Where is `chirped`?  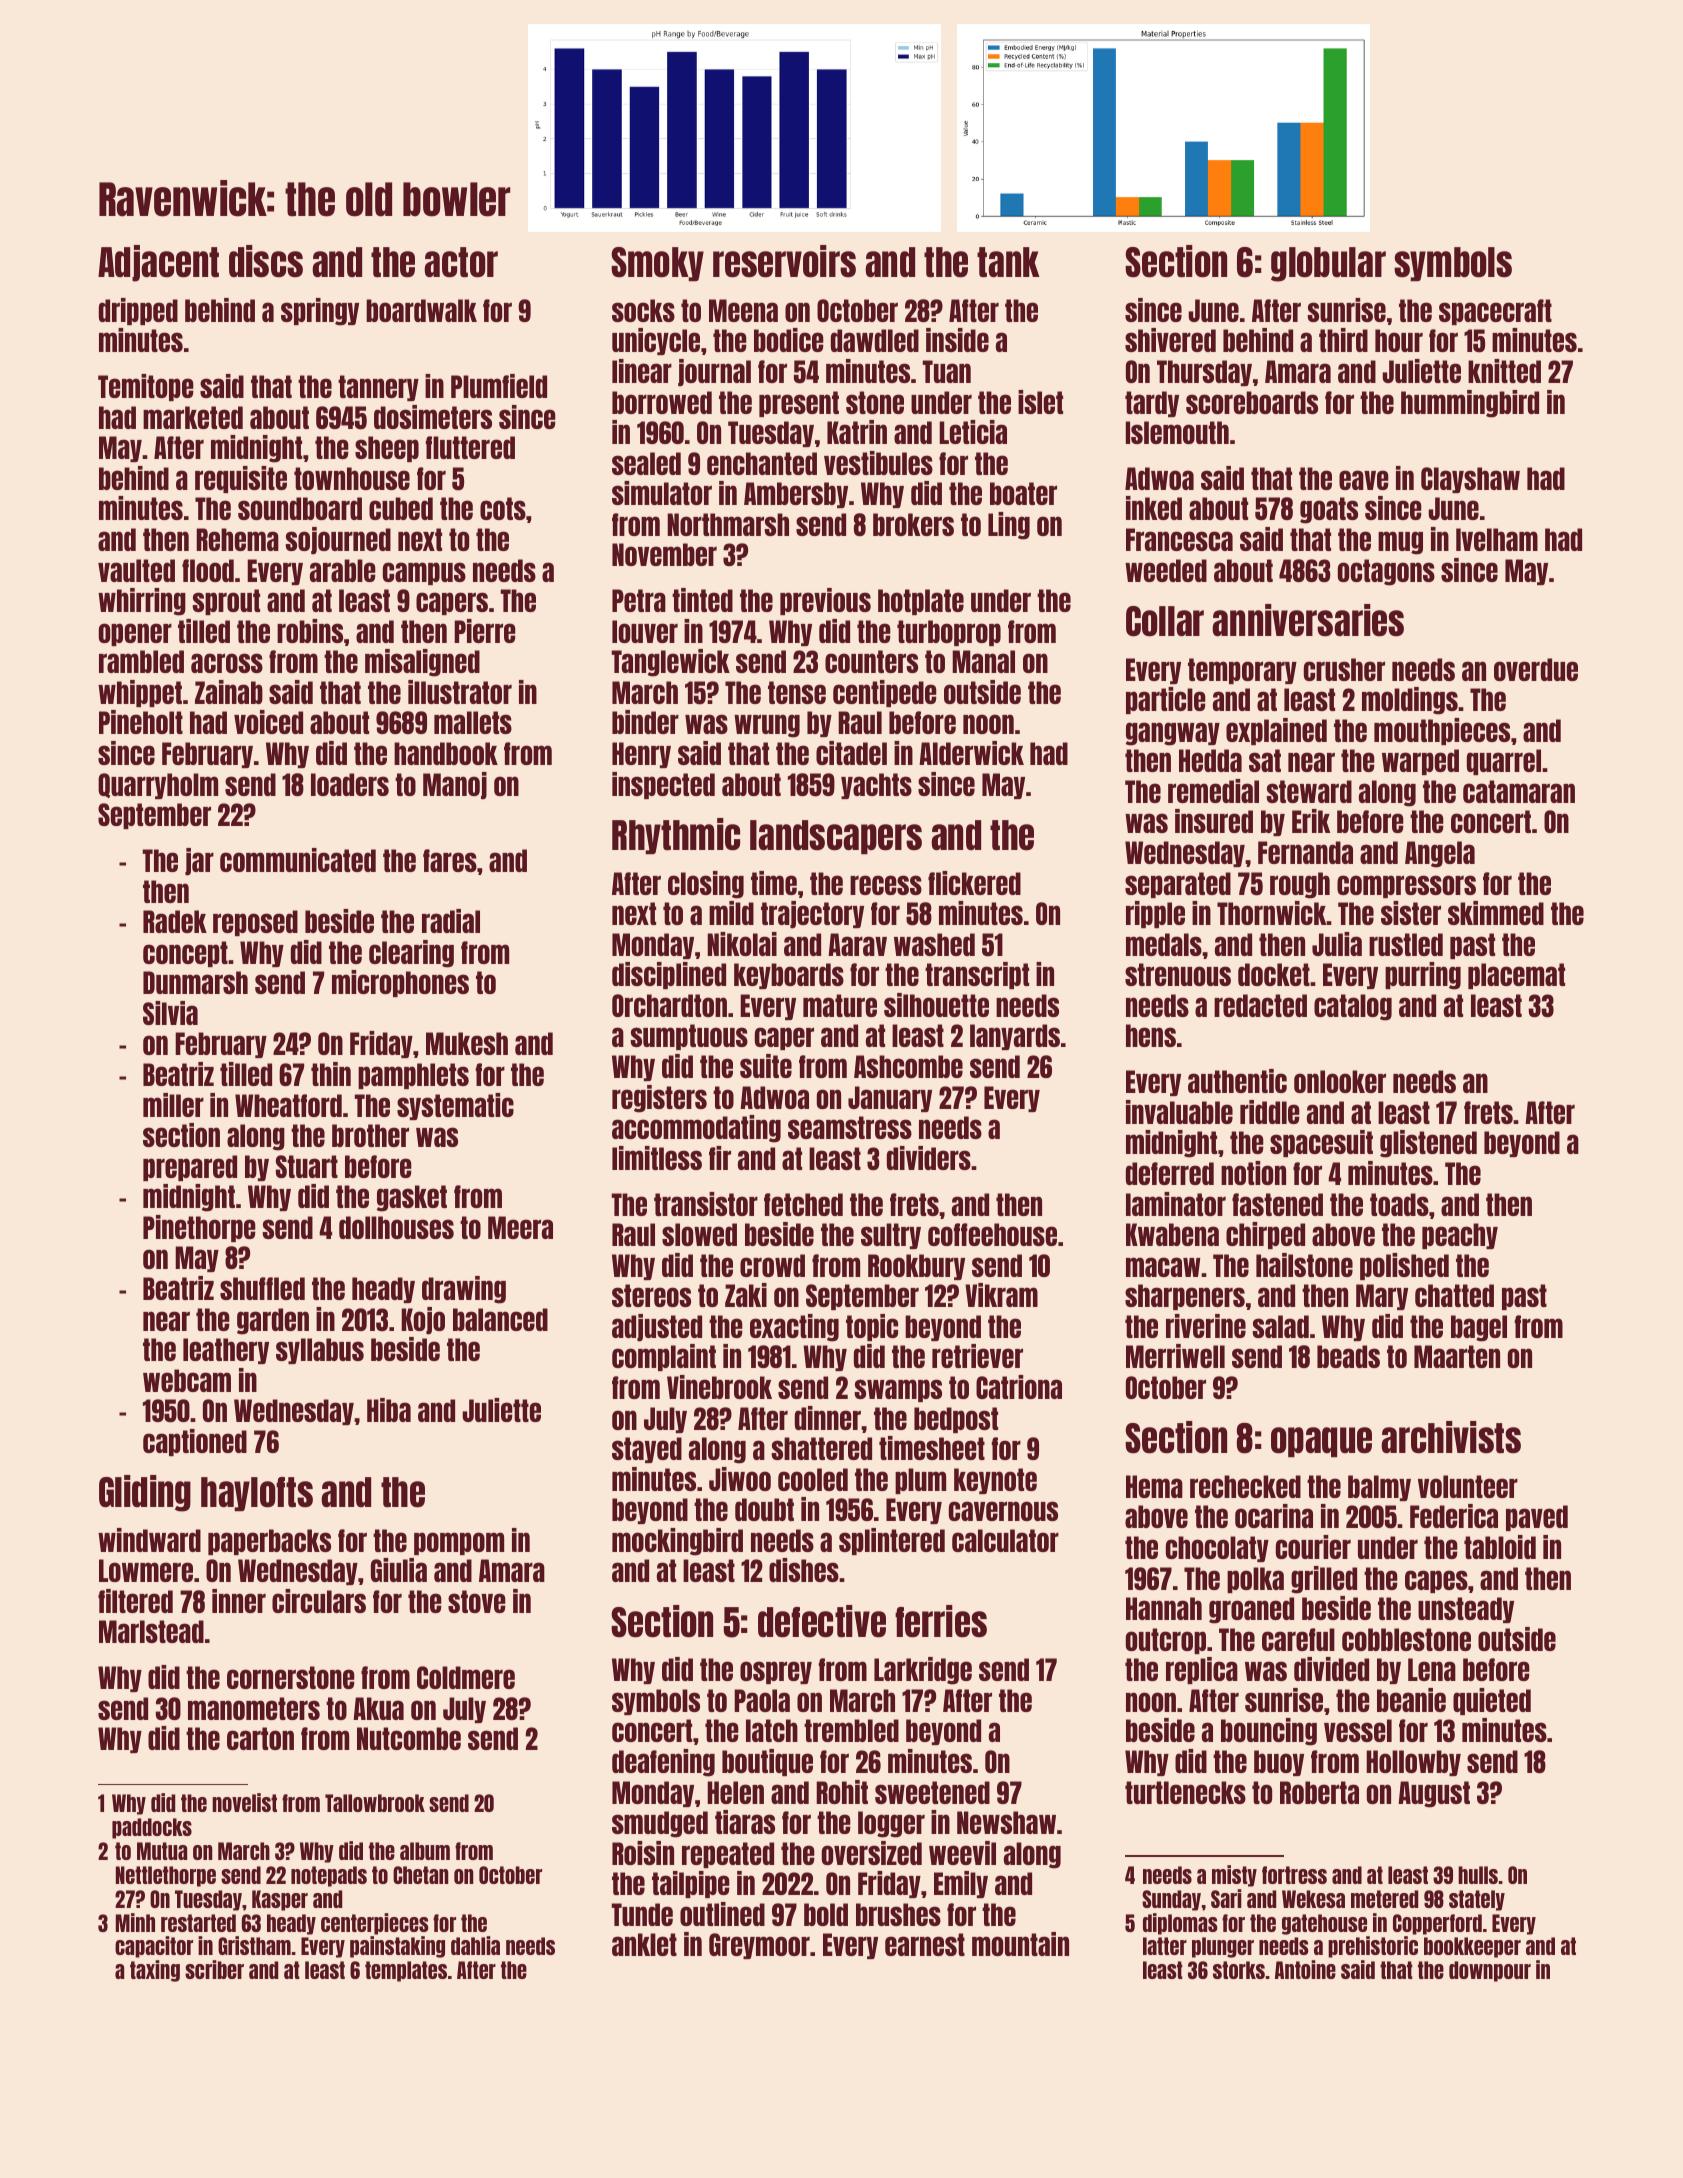 chirped is located at coordinates (1265, 1235).
